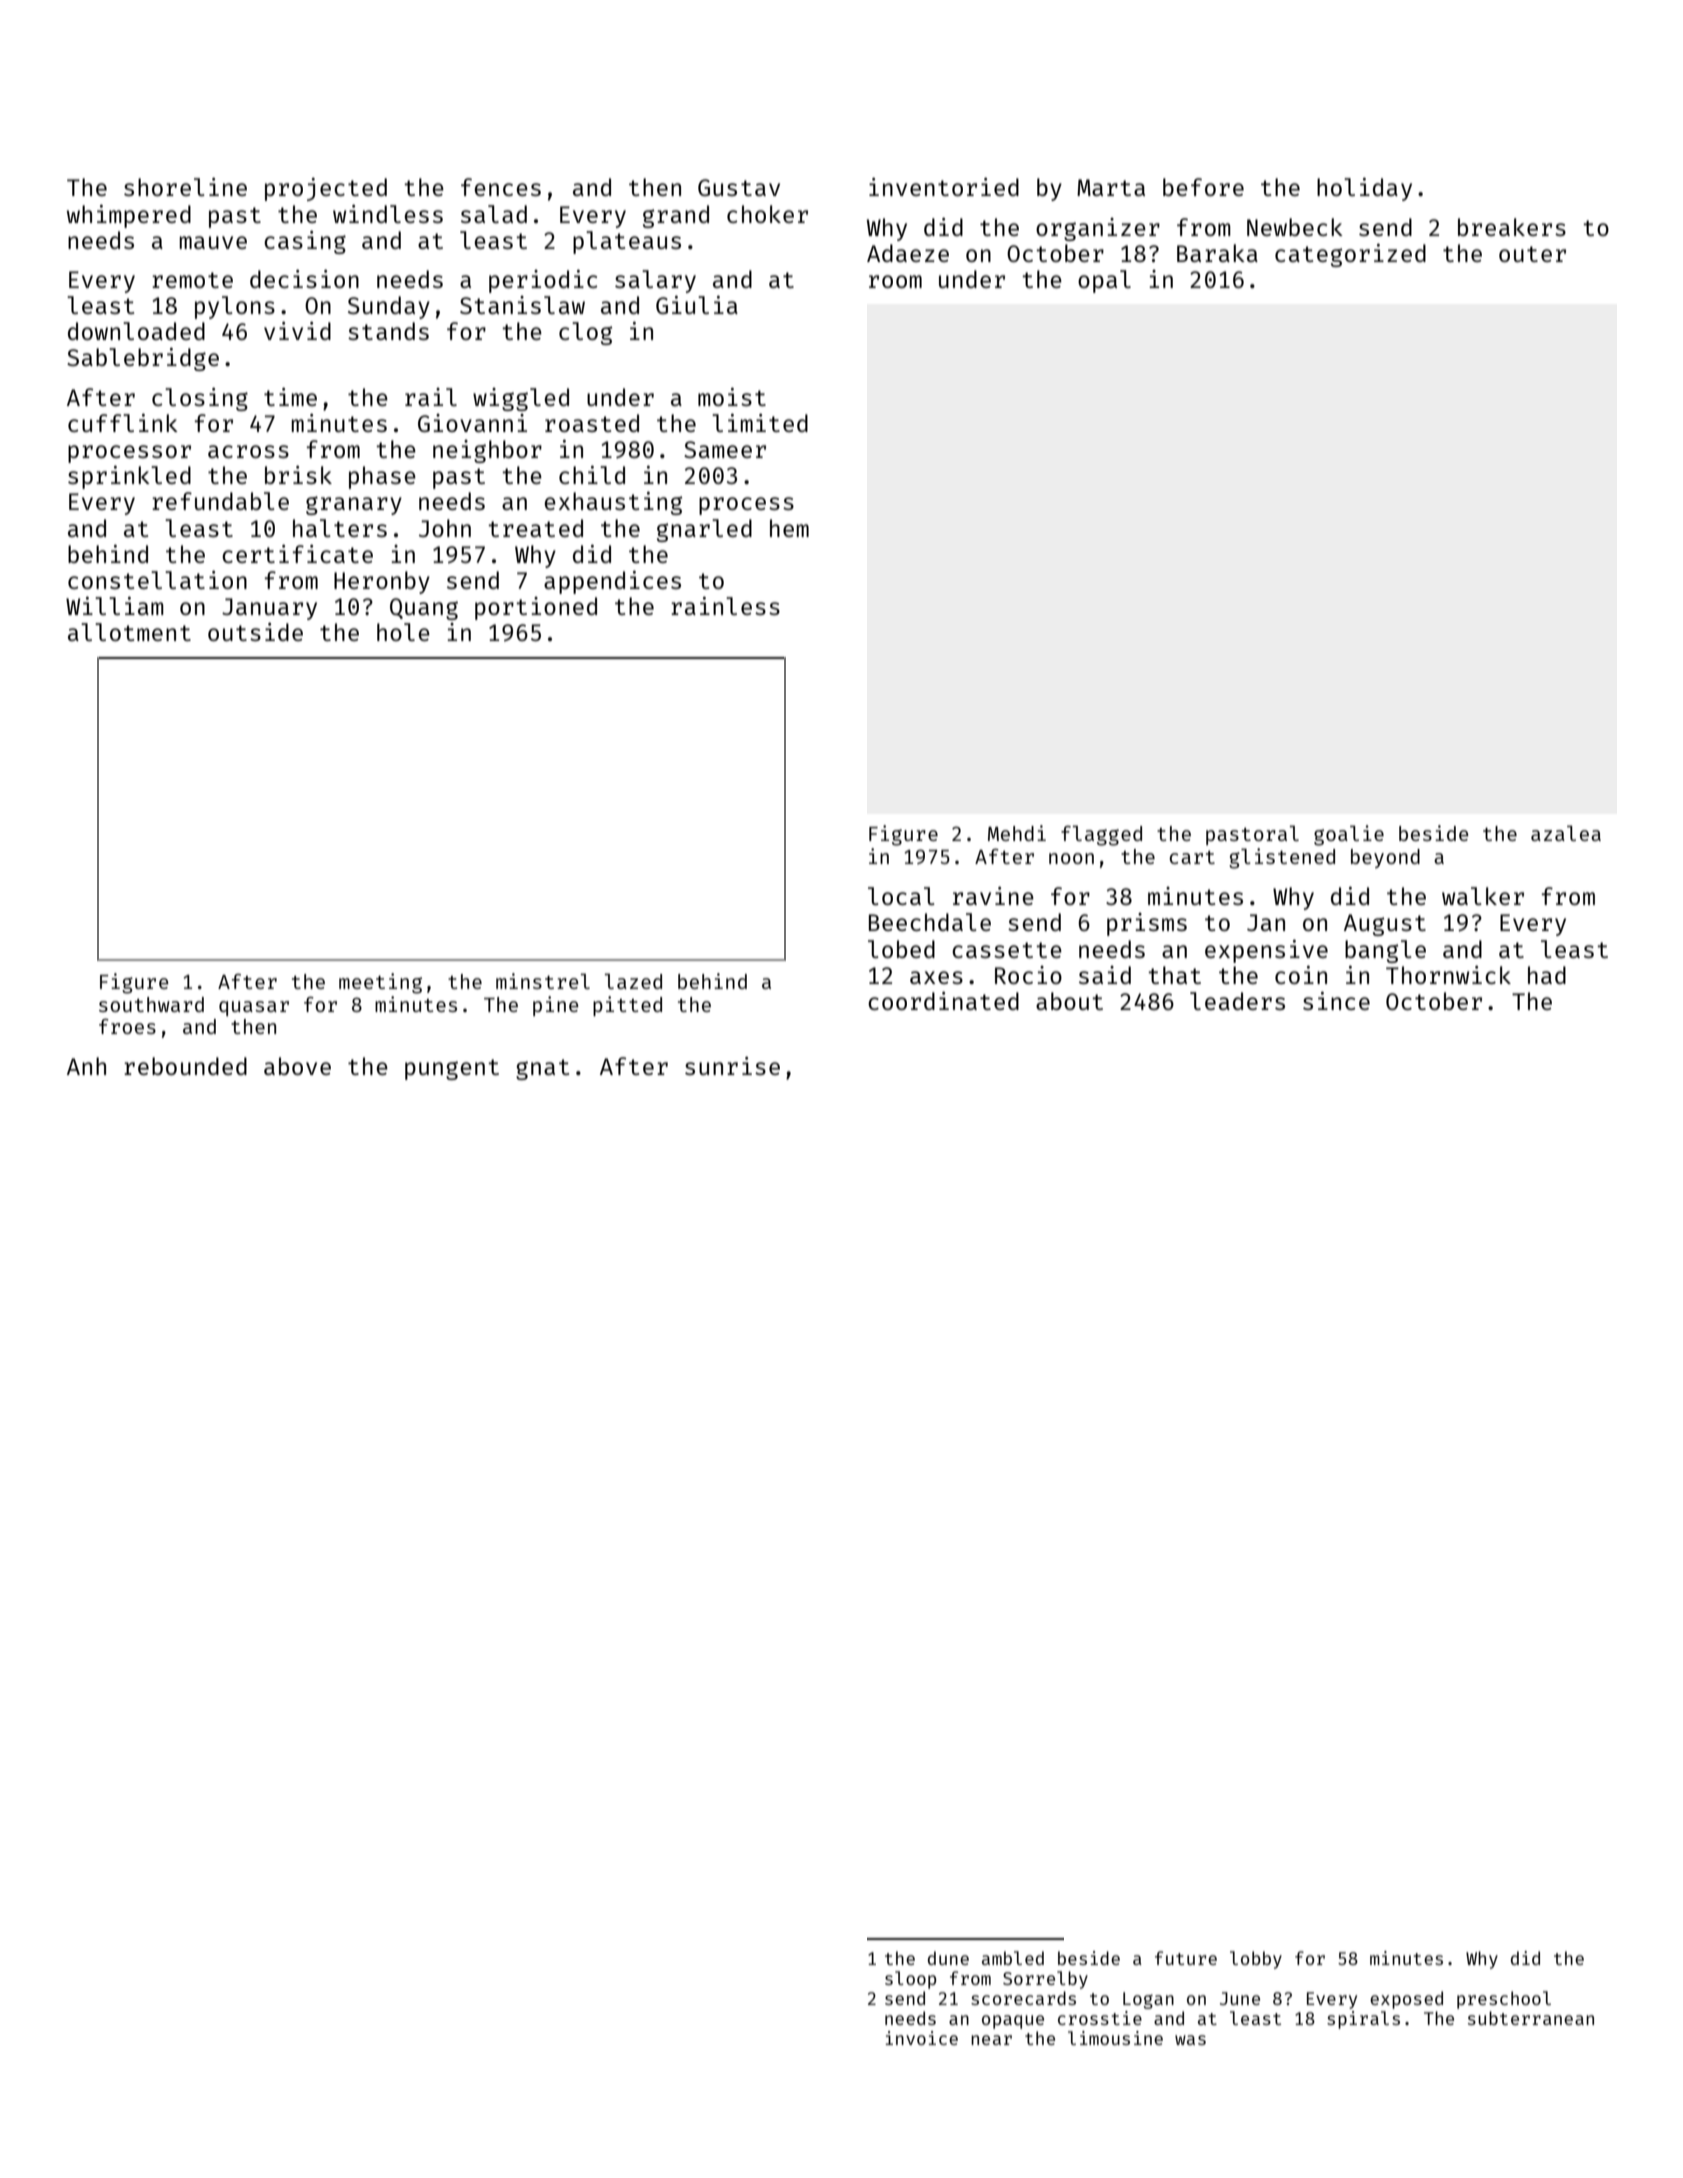  I want to click on shoreline, so click(185, 187).
